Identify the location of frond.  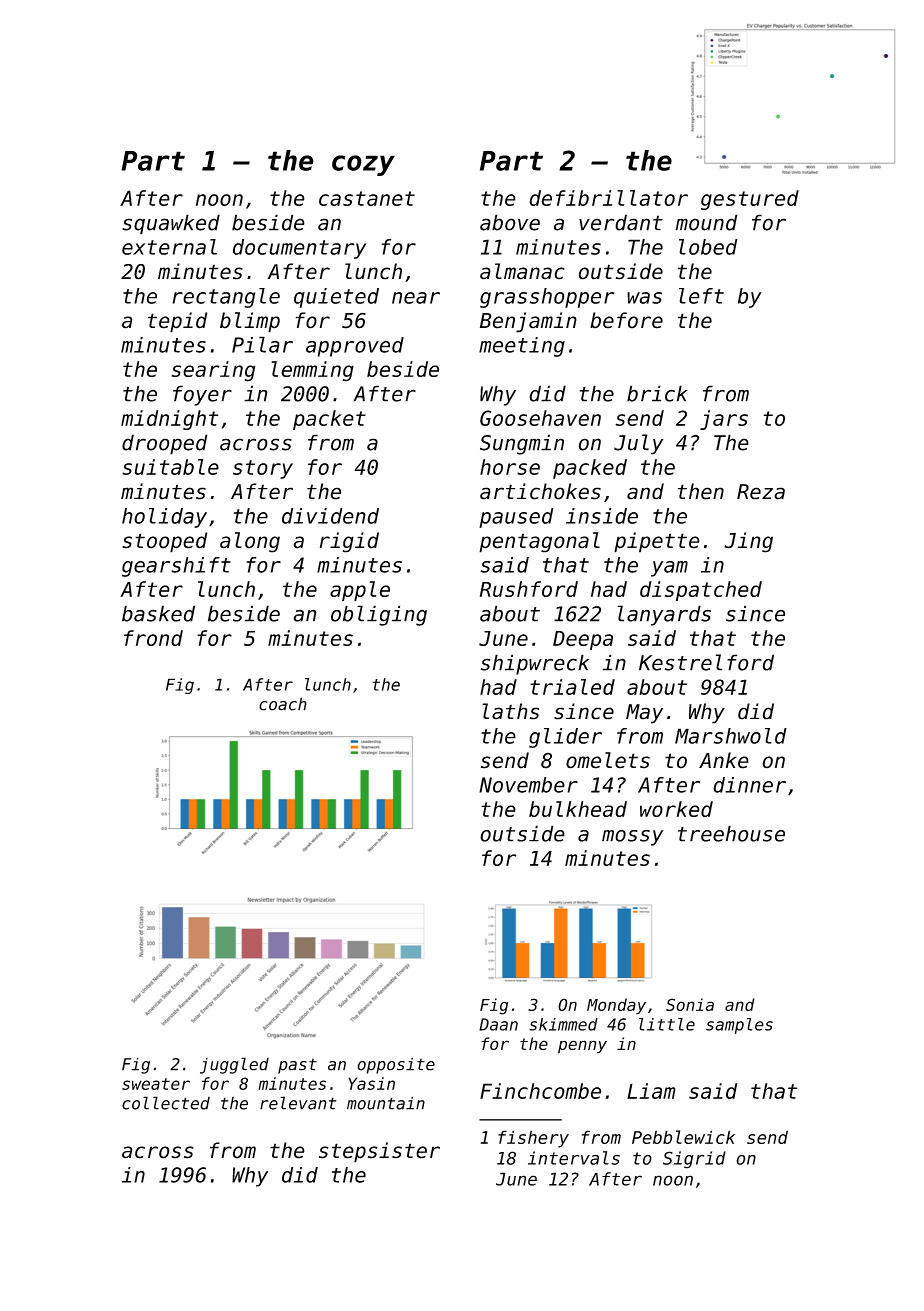
(153, 638).
